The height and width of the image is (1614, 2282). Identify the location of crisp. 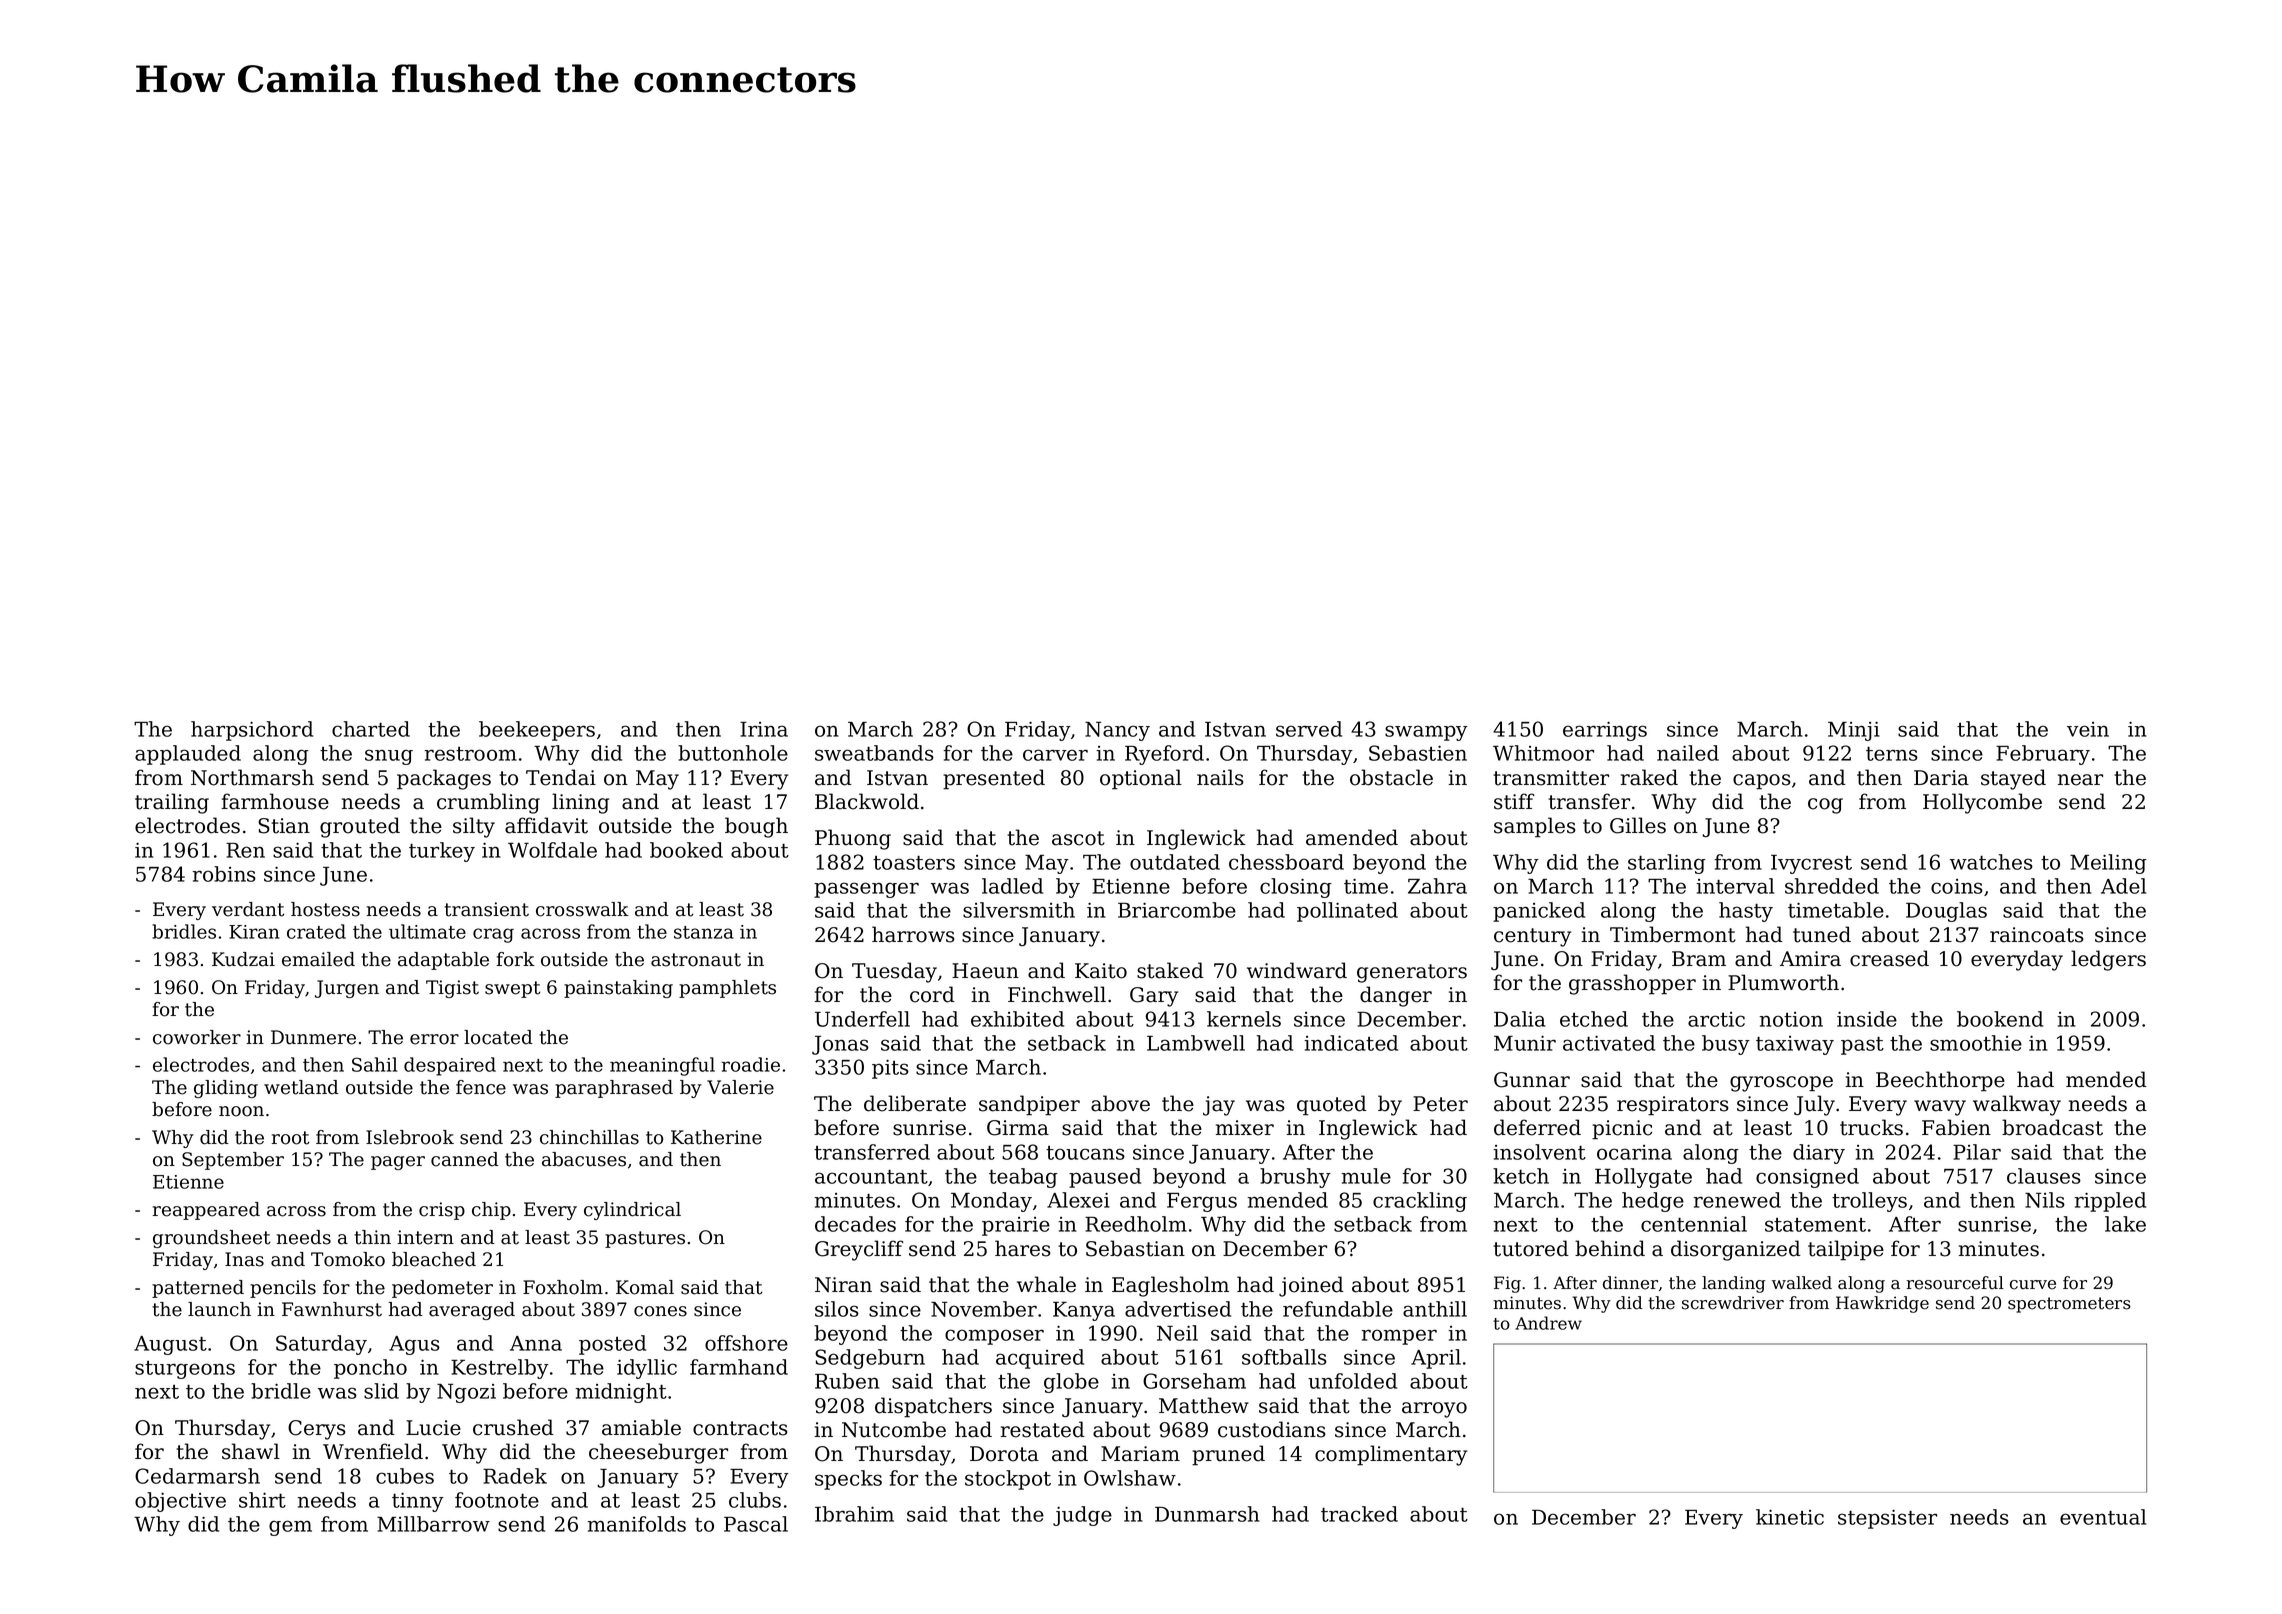
(442, 1211).
